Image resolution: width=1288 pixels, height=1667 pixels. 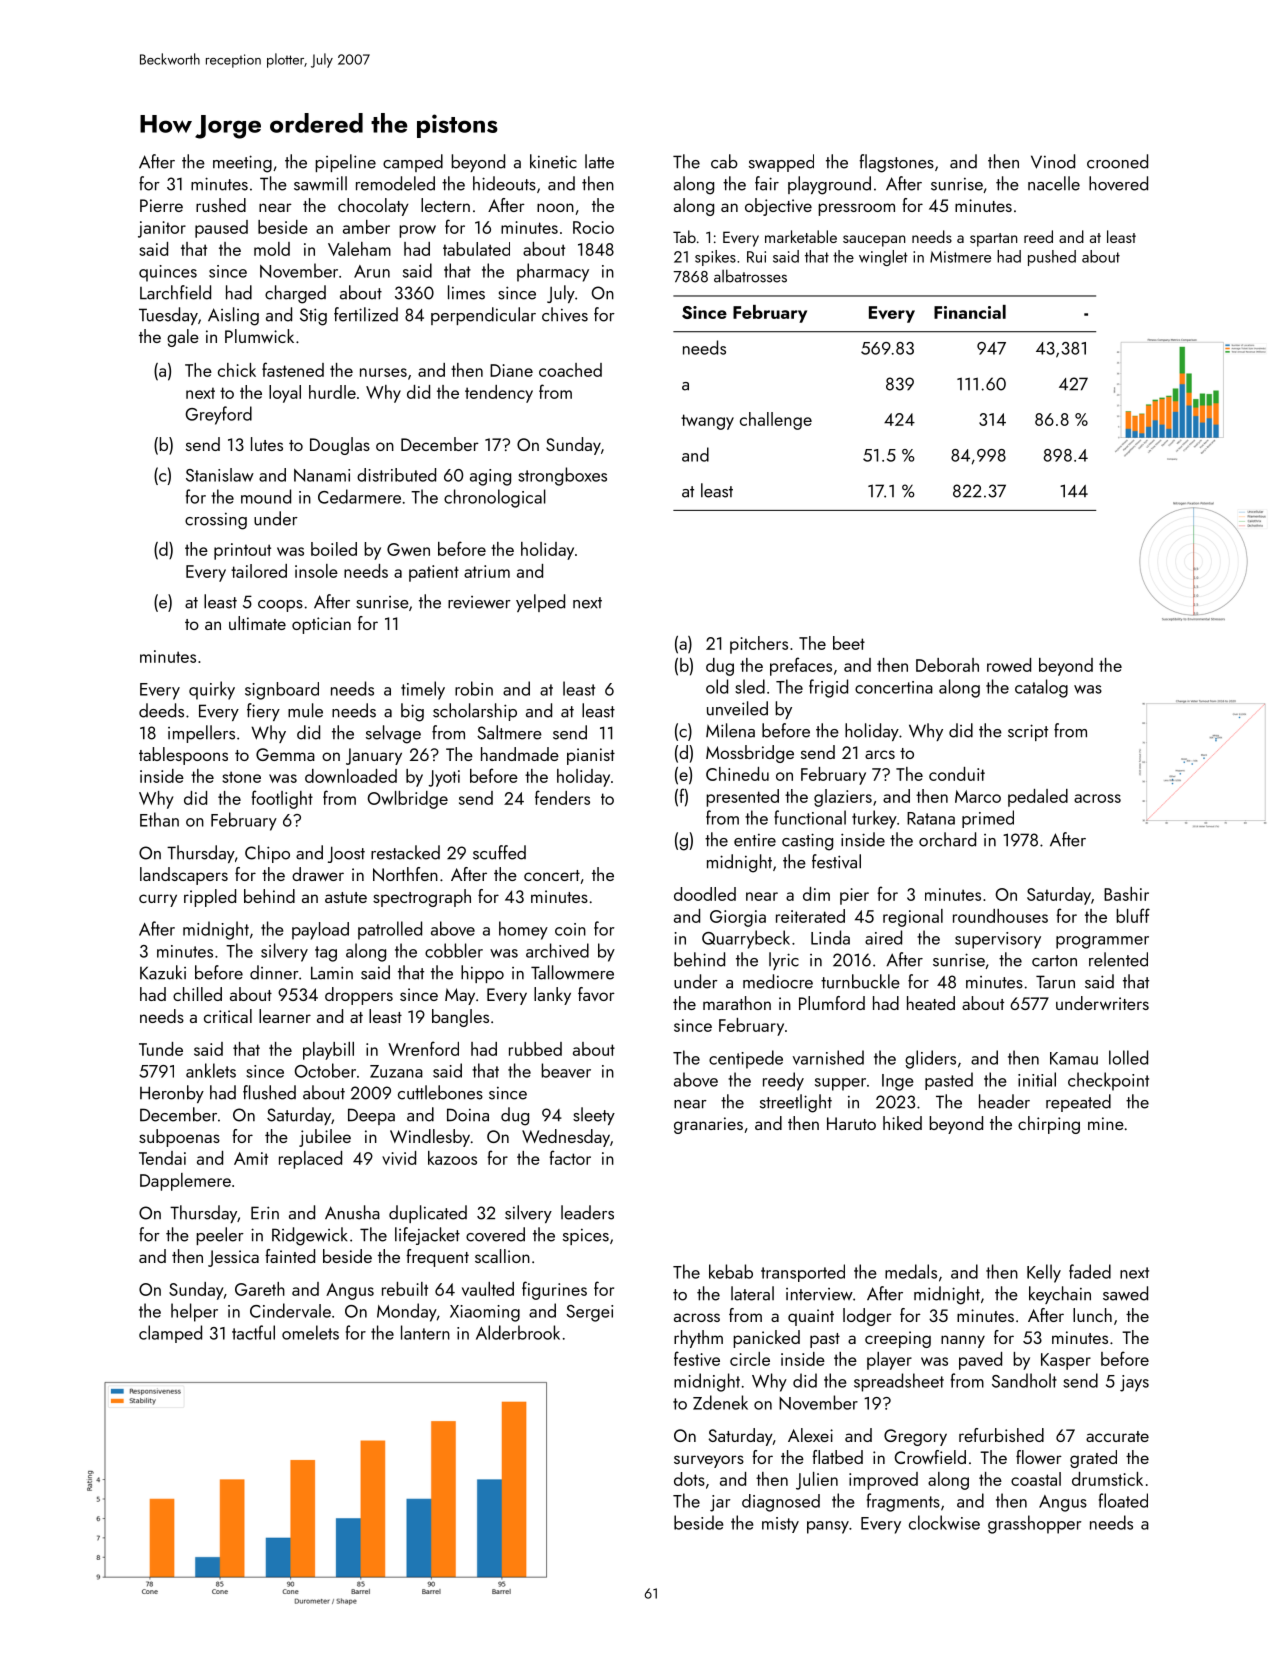 What do you see at coordinates (310, 1332) in the document?
I see `omelets` at bounding box center [310, 1332].
